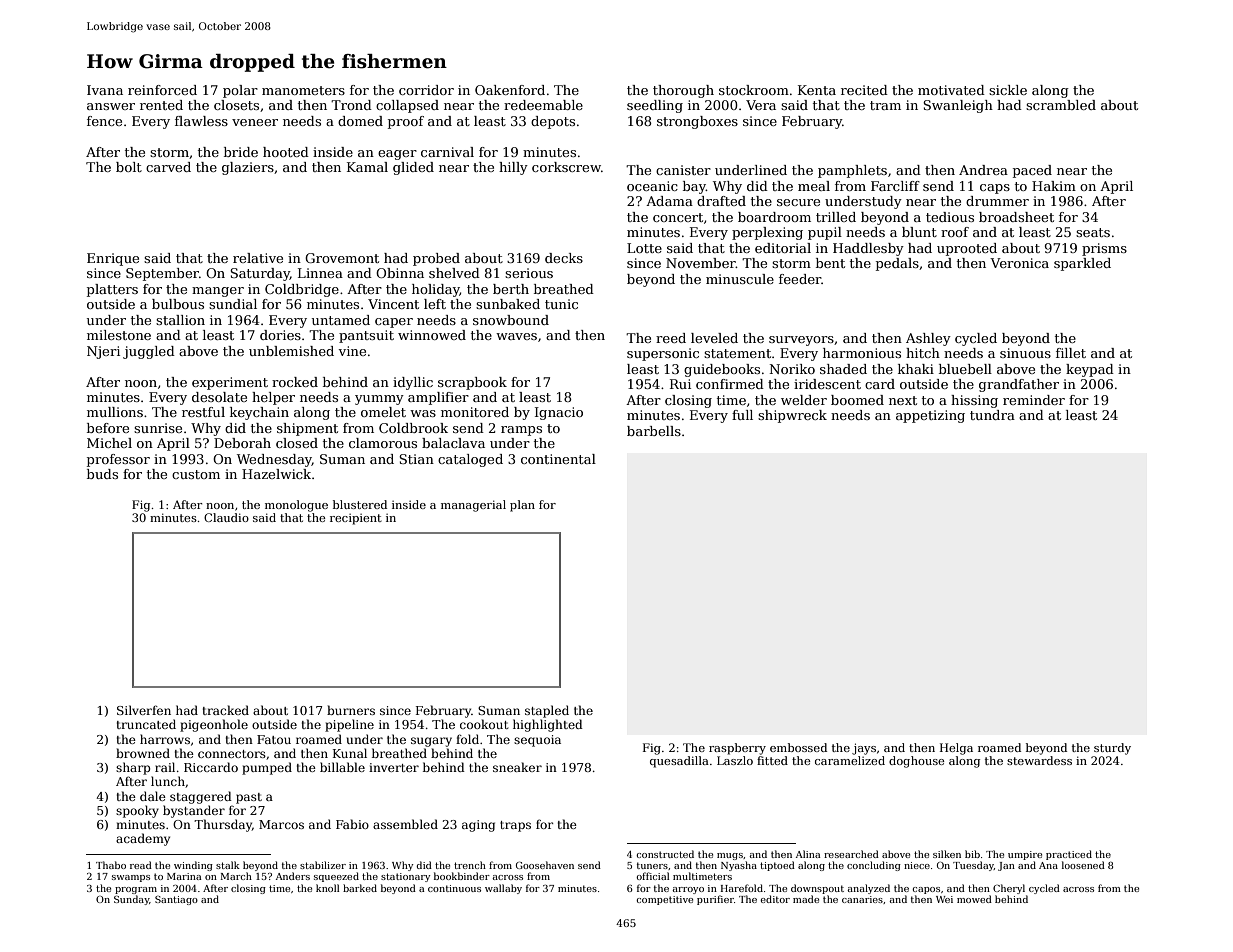  I want to click on purifier, so click(715, 900).
